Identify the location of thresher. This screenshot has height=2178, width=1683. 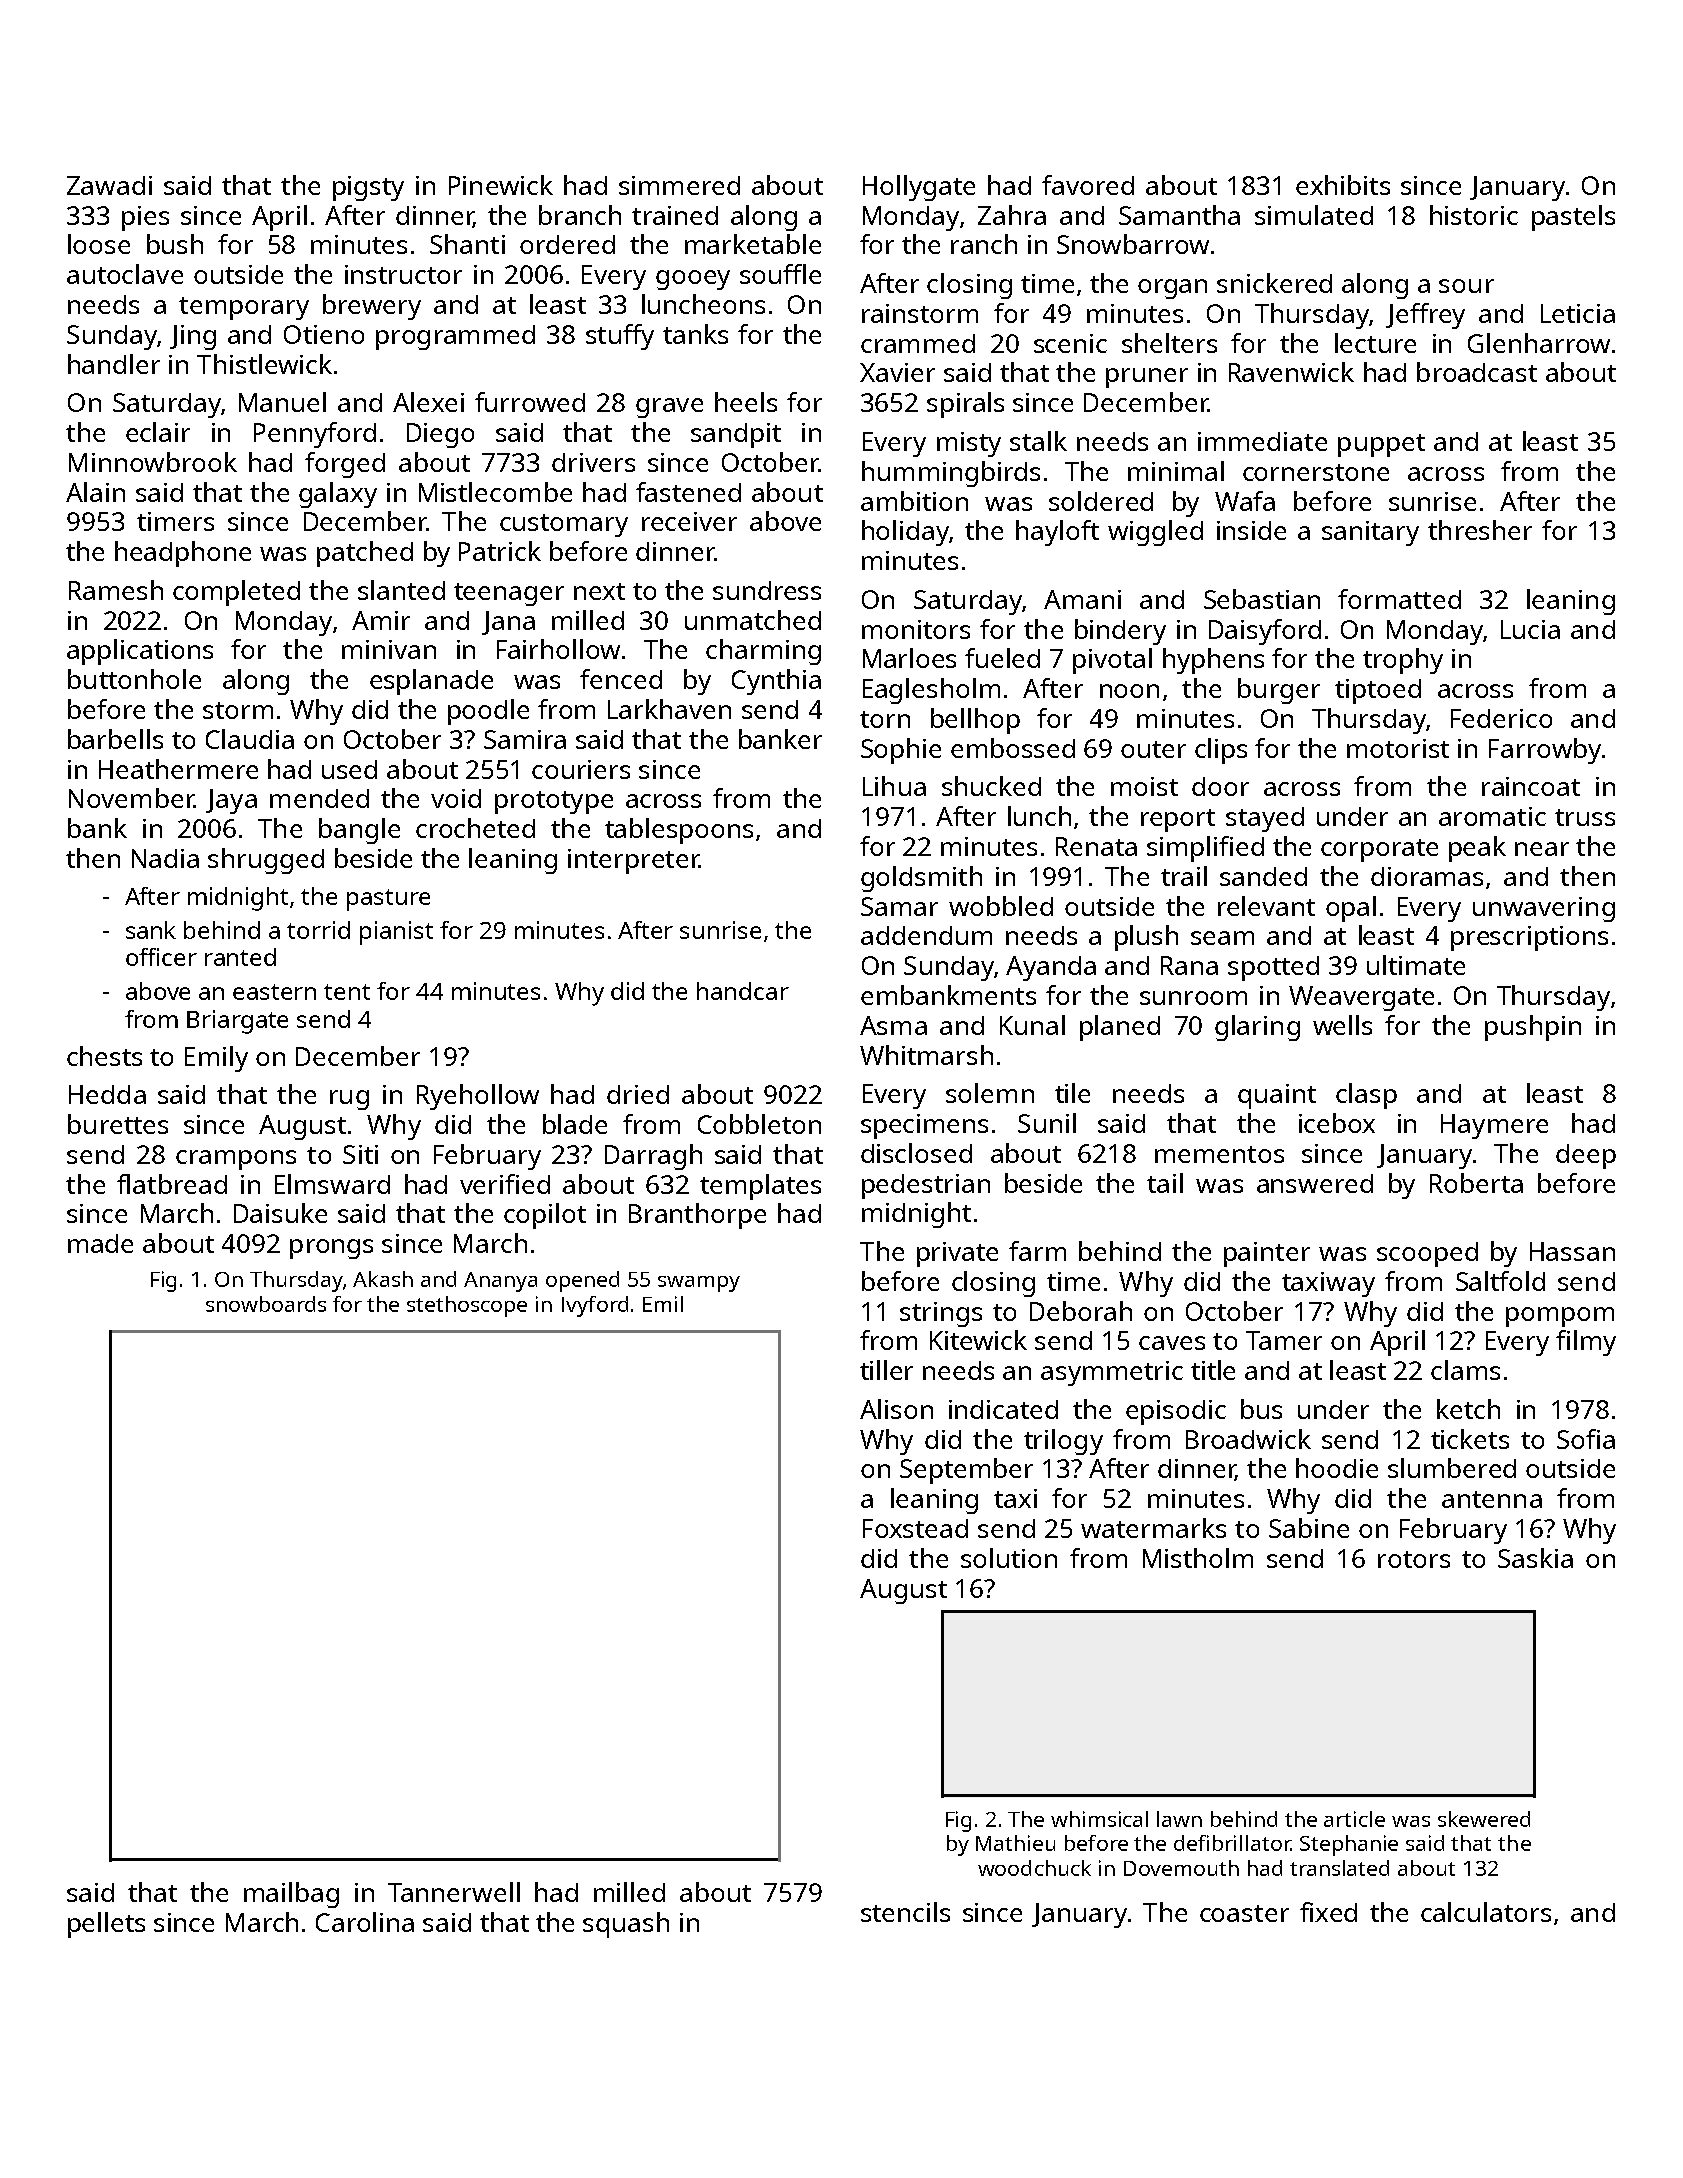
(1480, 530).
